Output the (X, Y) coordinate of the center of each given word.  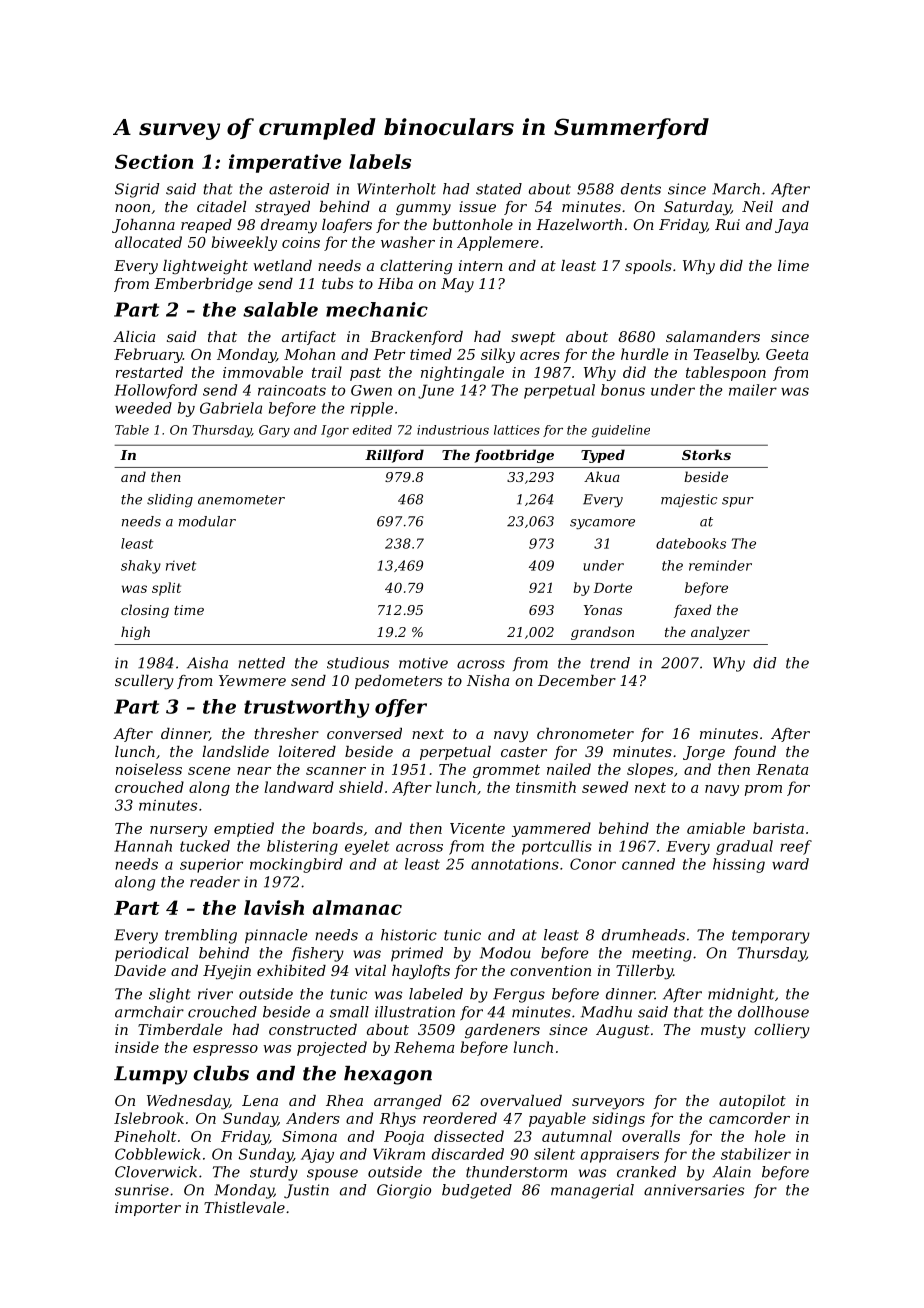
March (736, 189)
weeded (143, 408)
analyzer (720, 633)
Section (154, 161)
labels (380, 161)
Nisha (488, 680)
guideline (621, 431)
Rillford (394, 456)
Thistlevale (244, 1207)
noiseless (149, 769)
